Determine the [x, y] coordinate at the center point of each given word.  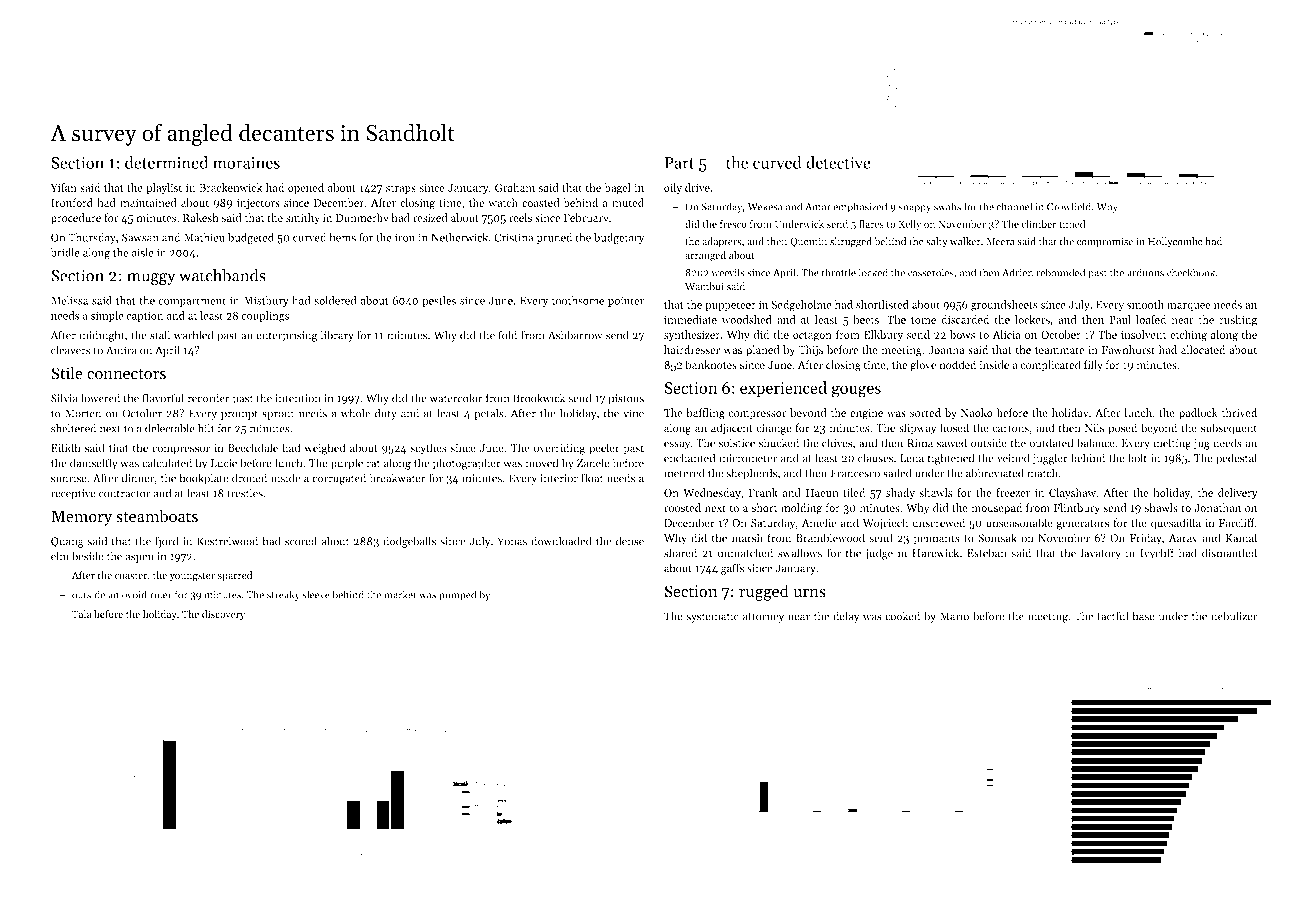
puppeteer [730, 306]
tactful [1112, 616]
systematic [712, 617]
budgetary [619, 238]
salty [937, 242]
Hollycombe [1175, 242]
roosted [682, 507]
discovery [223, 615]
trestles [245, 493]
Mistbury [266, 301]
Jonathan [1217, 507]
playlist [164, 188]
